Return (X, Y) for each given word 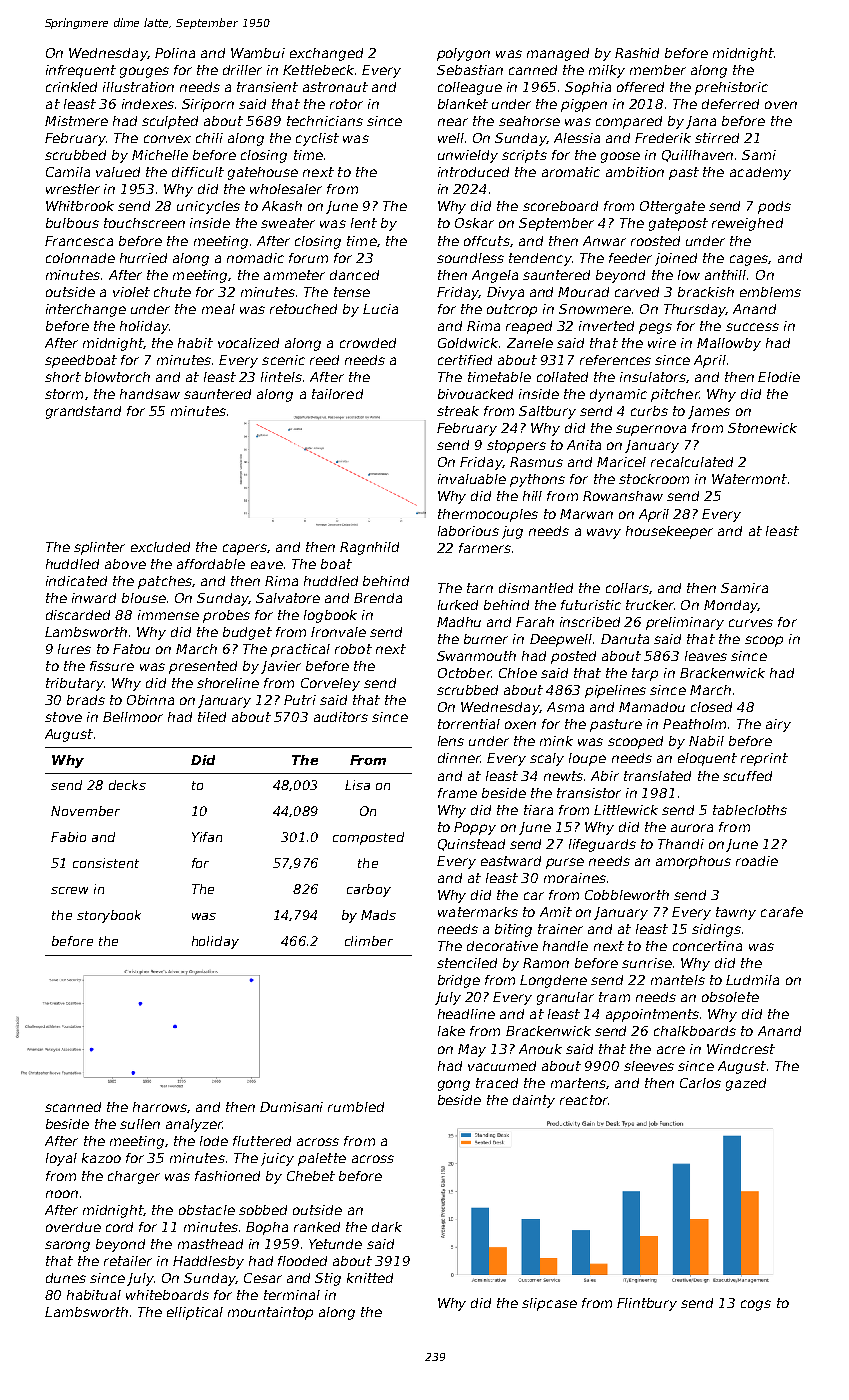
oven (781, 105)
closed (711, 707)
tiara (538, 810)
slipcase (549, 1304)
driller (242, 70)
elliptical (195, 1313)
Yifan (207, 837)
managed (558, 54)
